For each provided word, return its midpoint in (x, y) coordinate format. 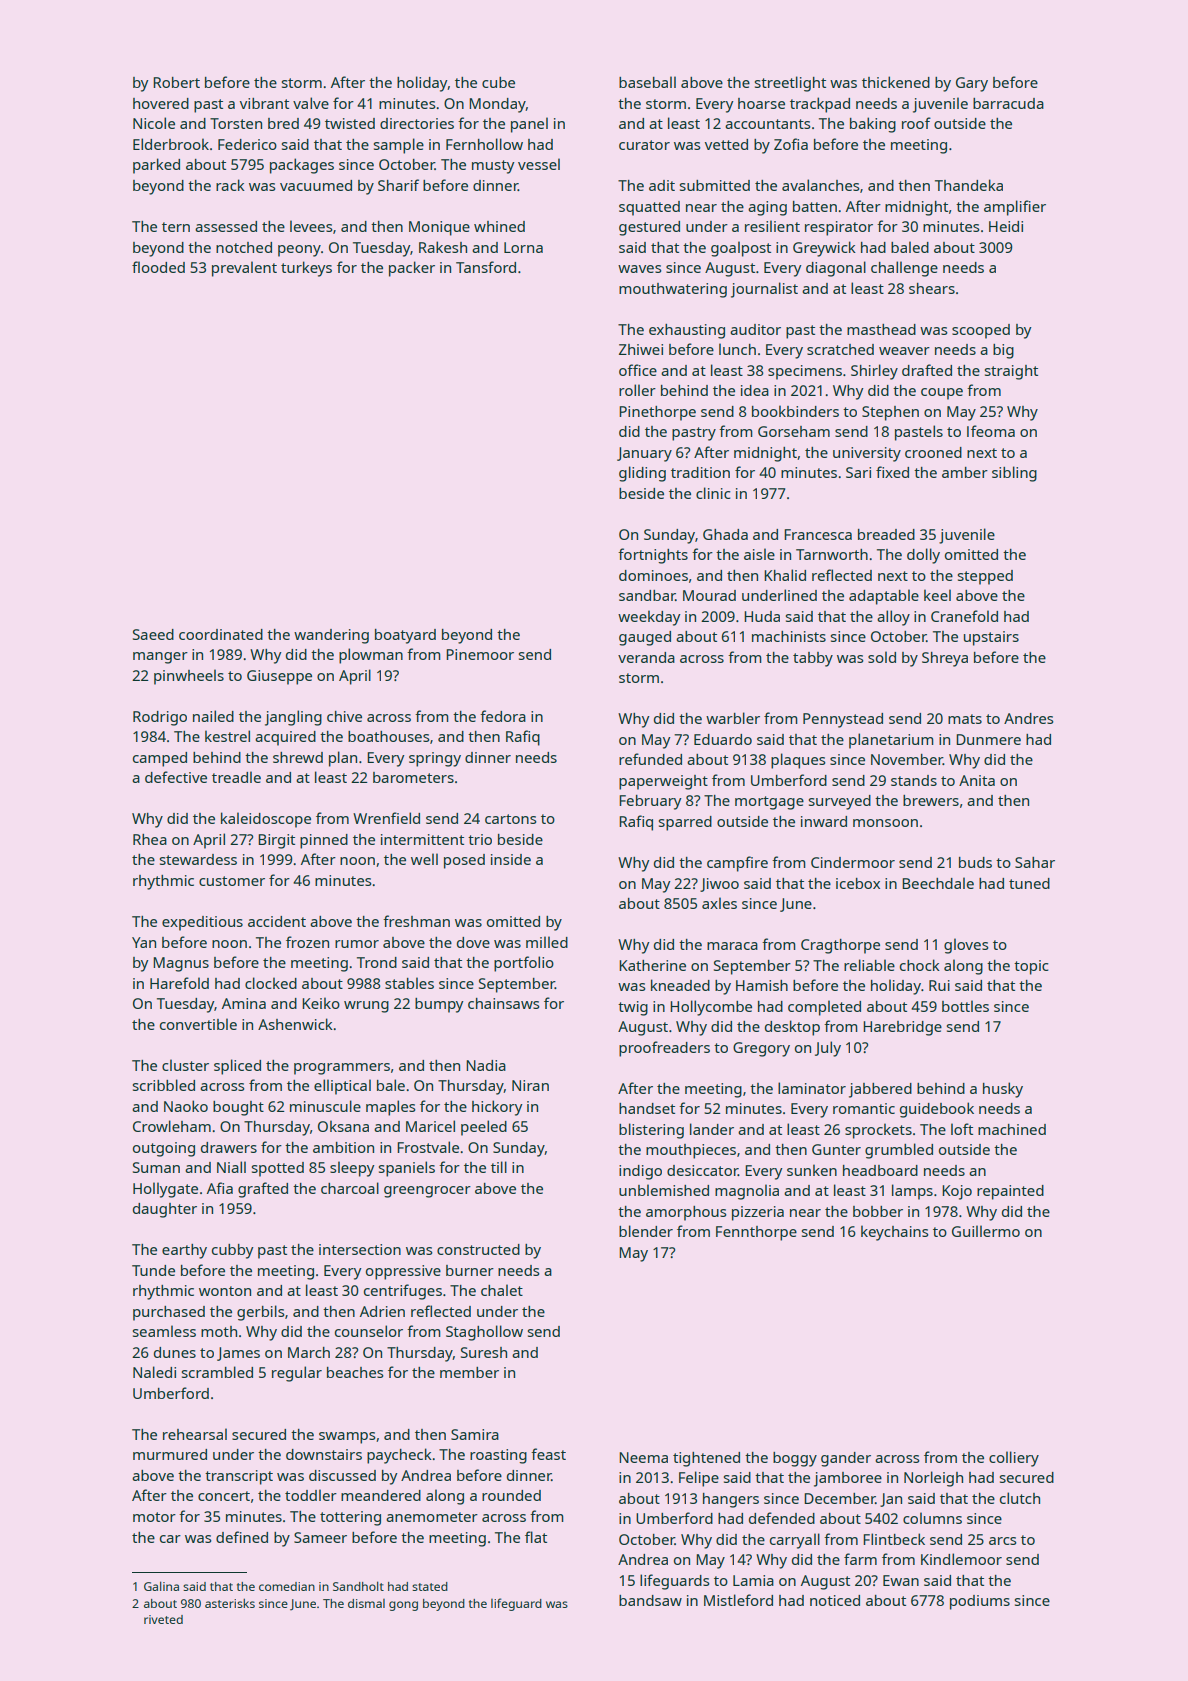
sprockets (878, 1131)
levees (311, 226)
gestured (649, 228)
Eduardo (723, 739)
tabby (813, 659)
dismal (366, 1603)
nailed (213, 716)
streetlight (790, 84)
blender (646, 1231)
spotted (278, 1169)
